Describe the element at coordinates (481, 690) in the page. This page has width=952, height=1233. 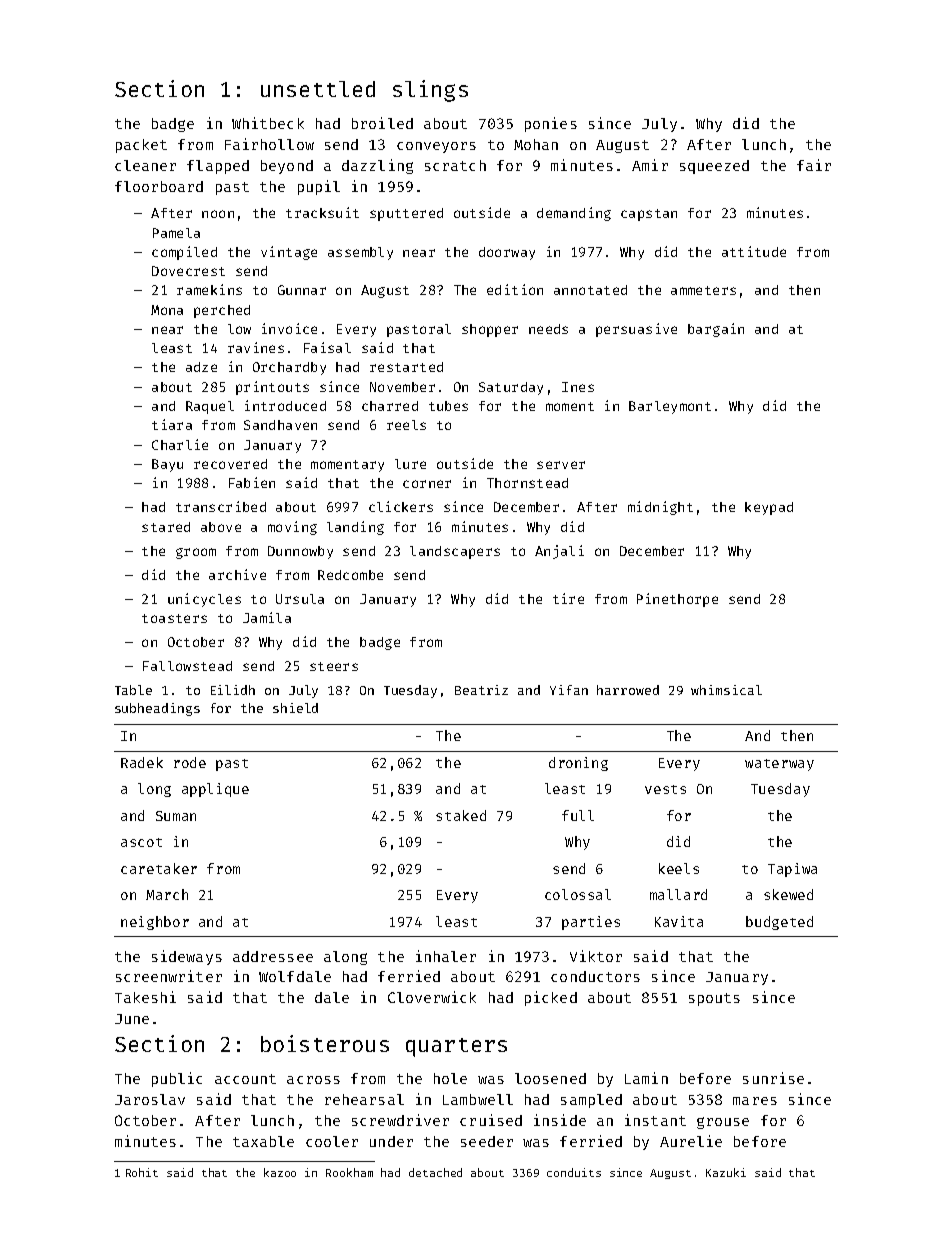
I see `Beatriz` at that location.
